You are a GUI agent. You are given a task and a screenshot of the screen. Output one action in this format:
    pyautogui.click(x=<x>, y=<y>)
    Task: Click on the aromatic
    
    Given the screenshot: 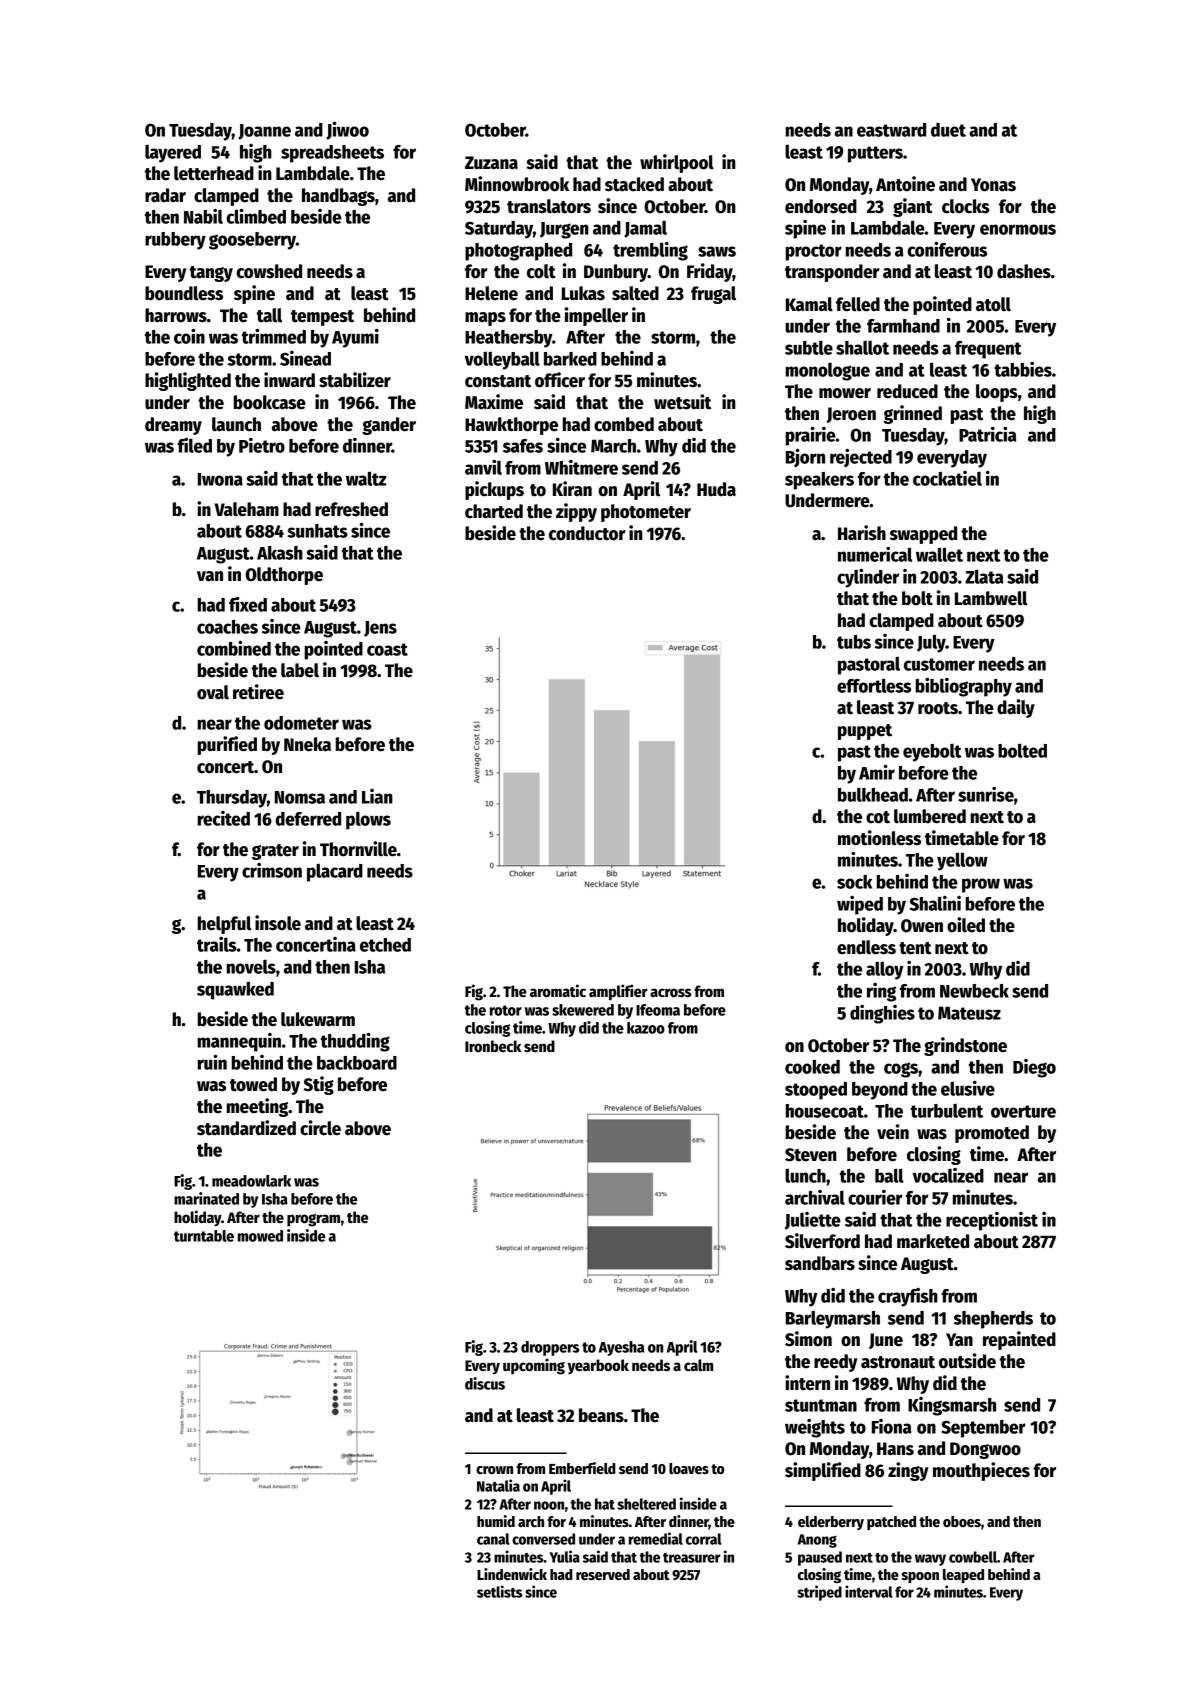 What is the action you would take?
    pyautogui.click(x=558, y=990)
